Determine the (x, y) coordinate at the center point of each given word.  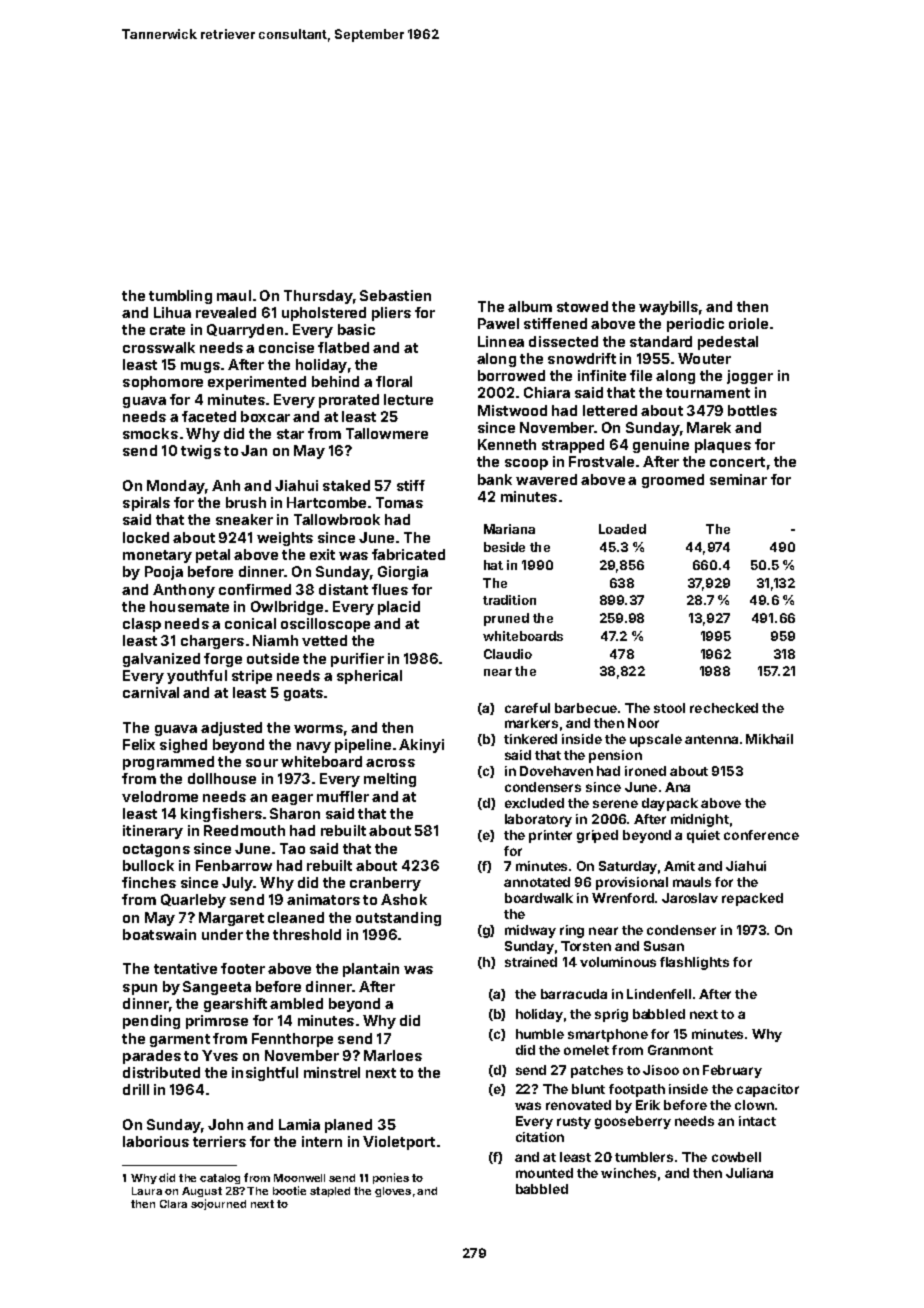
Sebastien (395, 295)
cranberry (385, 884)
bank (495, 479)
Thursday (318, 297)
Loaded (622, 529)
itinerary (153, 832)
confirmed (255, 589)
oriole (748, 323)
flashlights (694, 963)
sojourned (218, 1204)
